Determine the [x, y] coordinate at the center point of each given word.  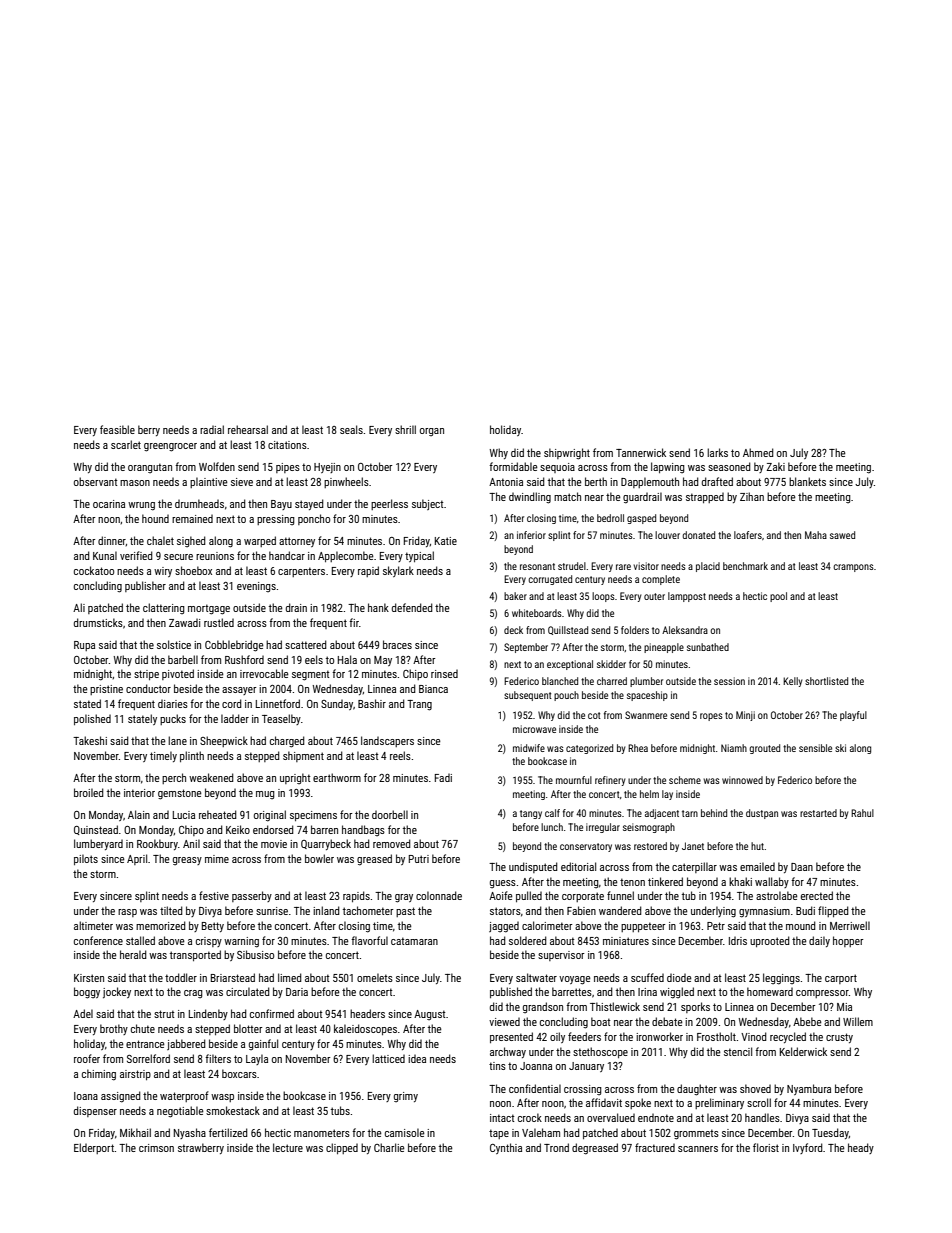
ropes [711, 717]
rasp [127, 913]
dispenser [95, 1111]
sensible [815, 748]
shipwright [567, 454]
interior [139, 793]
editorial [578, 866]
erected [817, 895]
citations [287, 445]
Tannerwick [641, 452]
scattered [306, 644]
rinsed [444, 673]
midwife [529, 748]
